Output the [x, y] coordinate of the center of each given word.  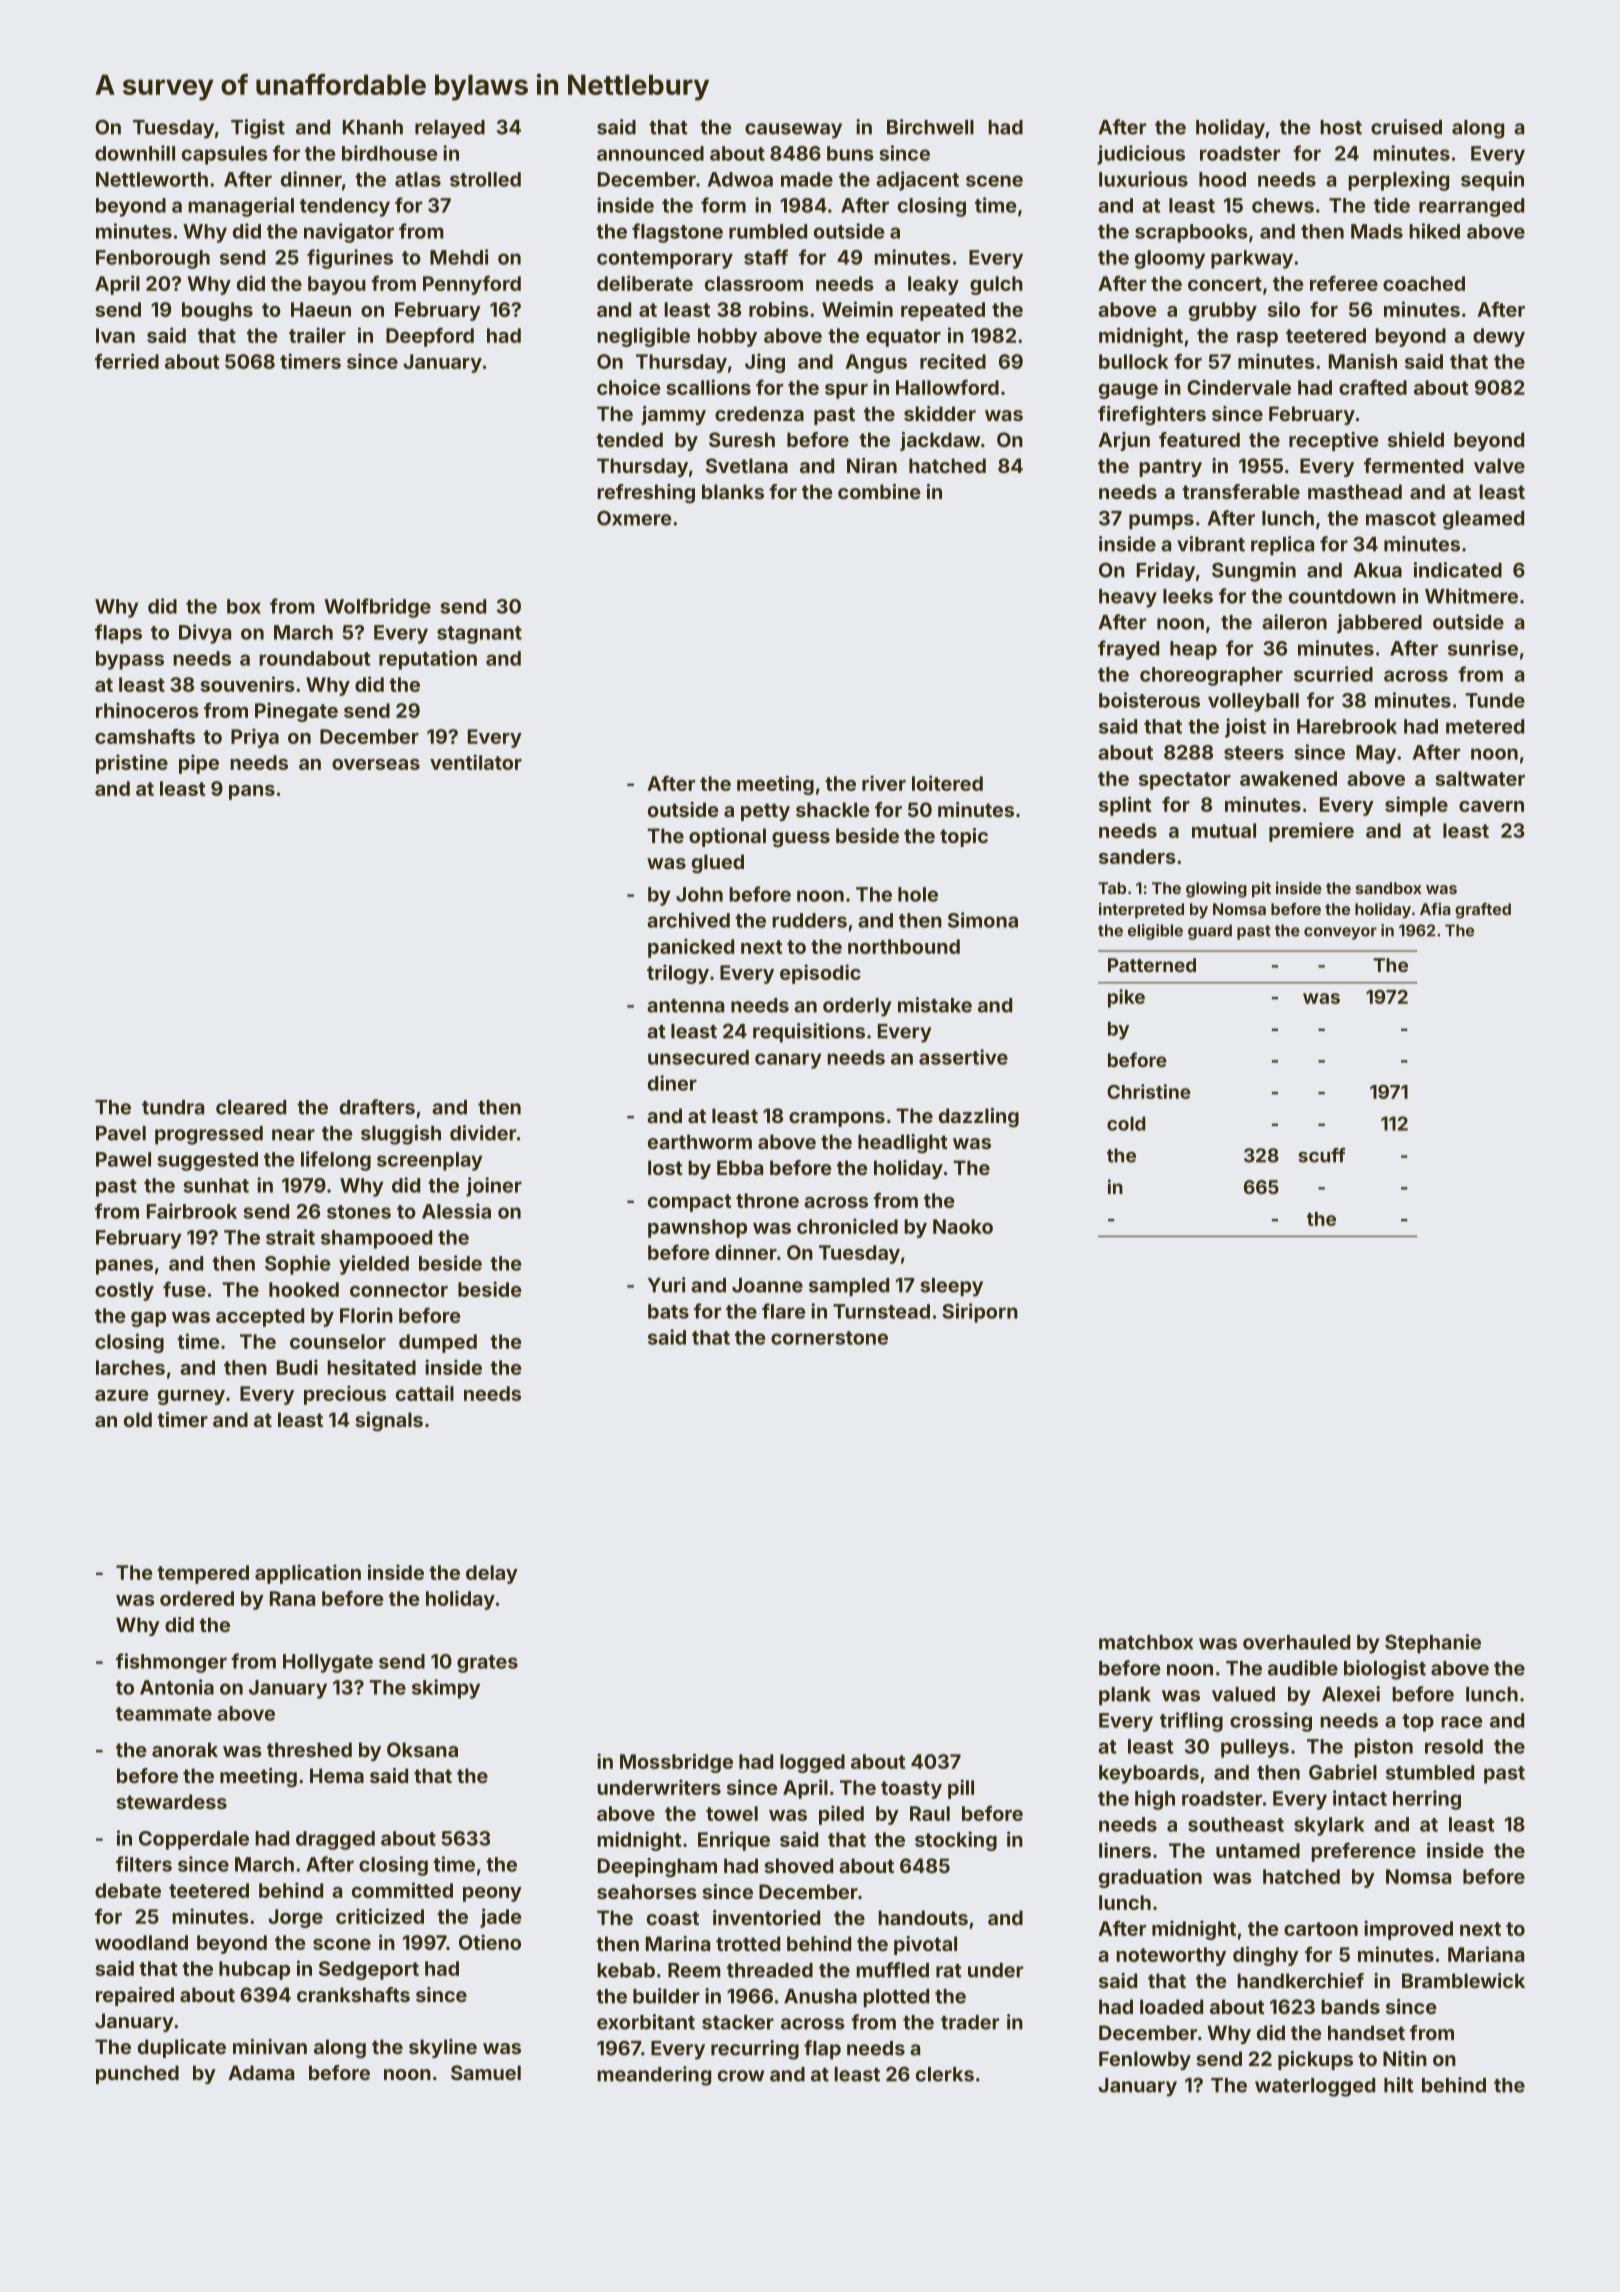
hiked [1434, 231]
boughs [217, 311]
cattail [425, 1393]
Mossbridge [676, 1763]
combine [879, 491]
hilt [1399, 2085]
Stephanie [1433, 1644]
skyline [443, 2048]
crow [741, 2076]
